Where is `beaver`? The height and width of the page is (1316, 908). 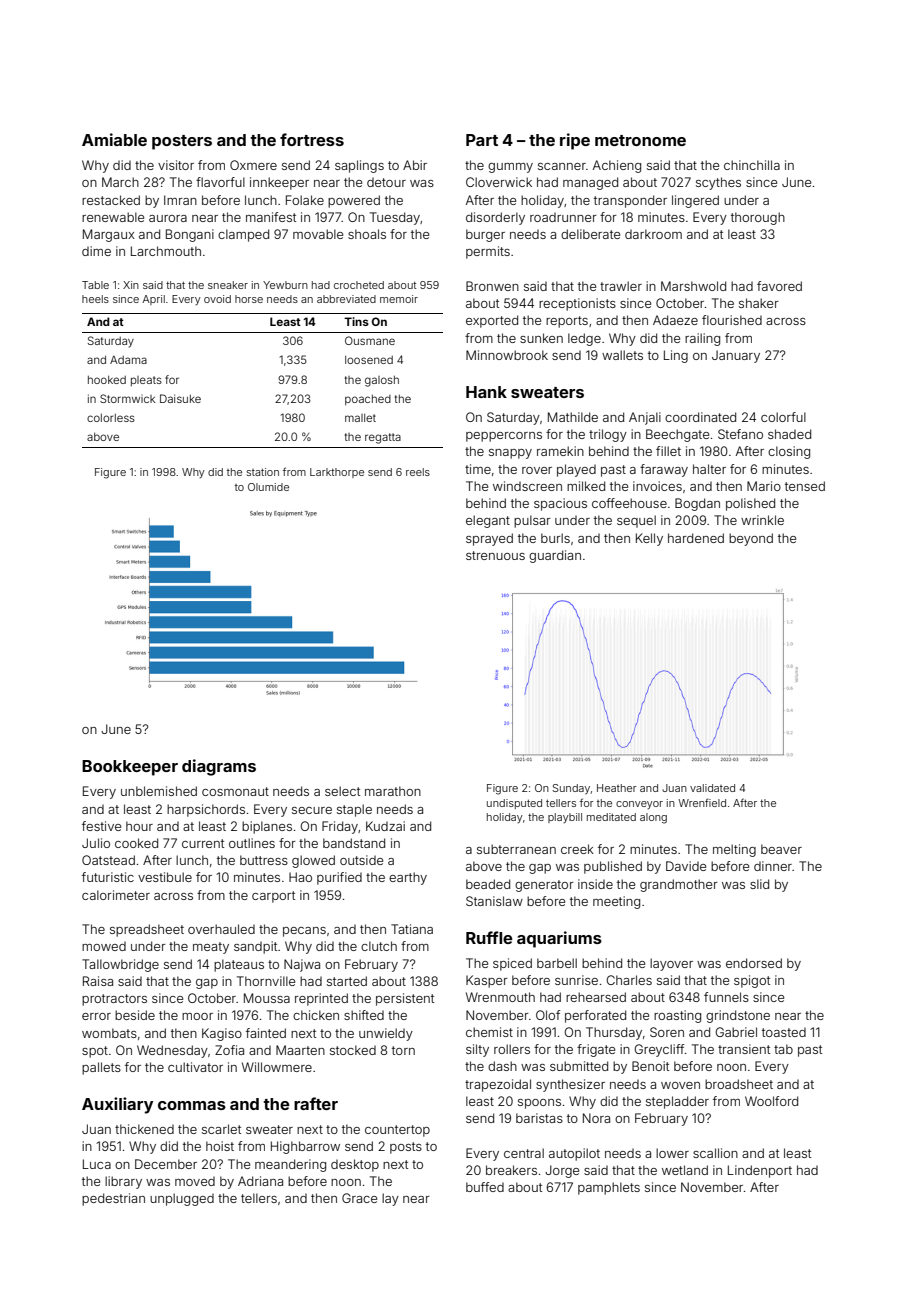 beaver is located at coordinates (781, 849).
